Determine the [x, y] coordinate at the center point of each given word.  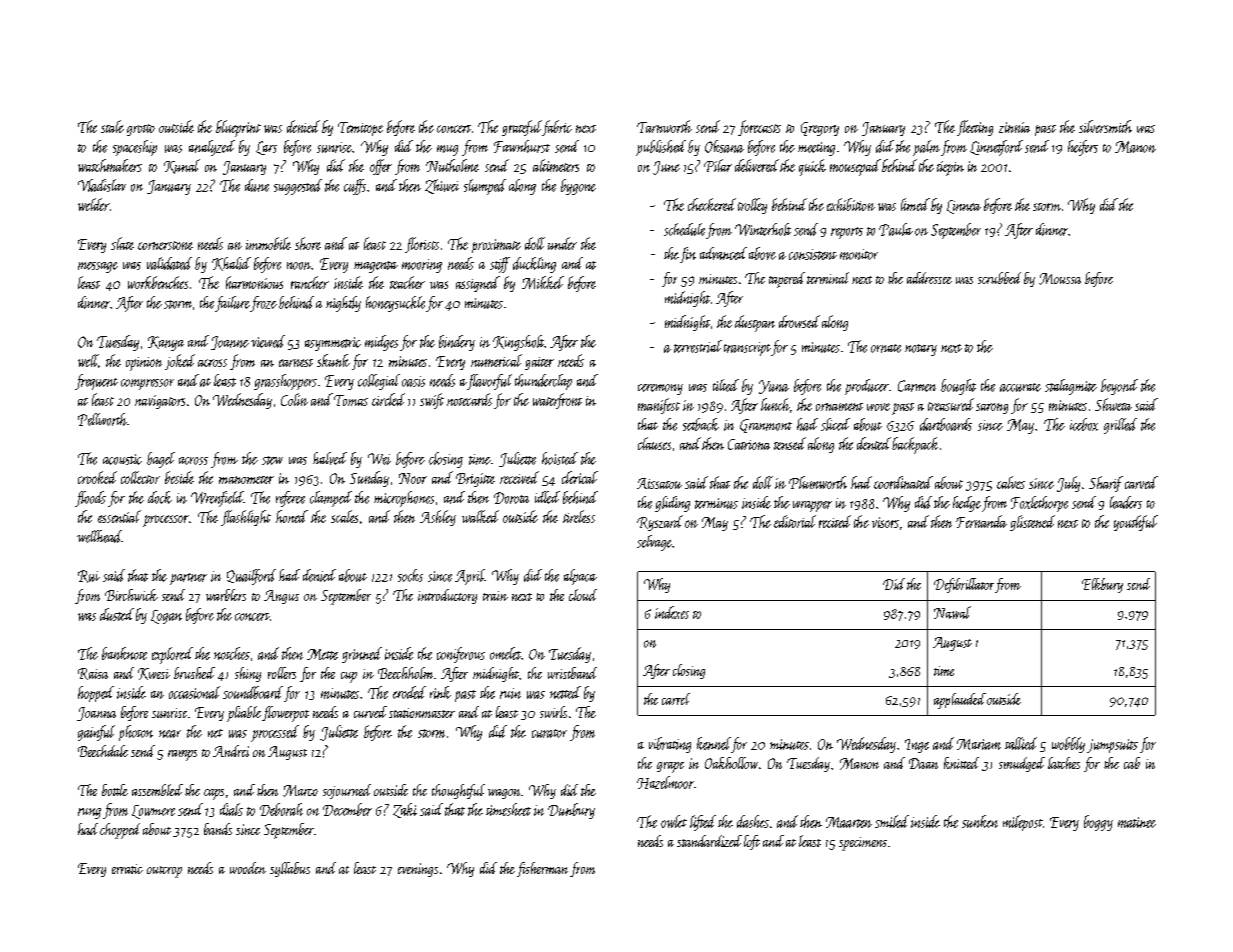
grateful [522, 128]
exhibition [851, 204]
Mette [322, 654]
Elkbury [1102, 585]
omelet [505, 653]
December [347, 809]
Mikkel [543, 282]
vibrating [670, 745]
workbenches [158, 282]
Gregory [820, 129]
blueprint [238, 128]
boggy [1098, 823]
